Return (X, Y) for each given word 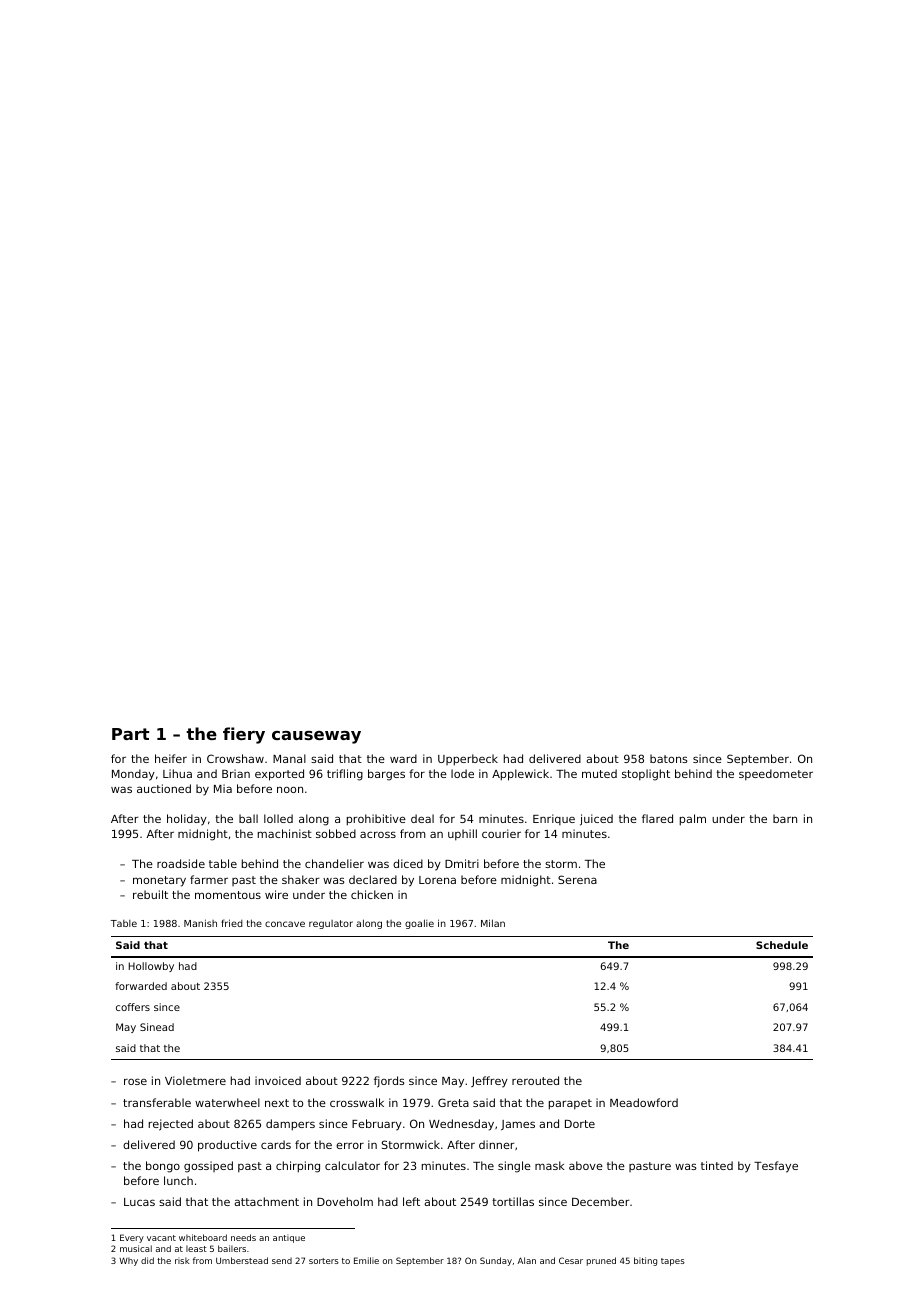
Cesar (571, 1260)
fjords (389, 1082)
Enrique (554, 819)
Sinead (157, 1027)
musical (136, 1248)
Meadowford (644, 1102)
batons (669, 758)
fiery (244, 735)
